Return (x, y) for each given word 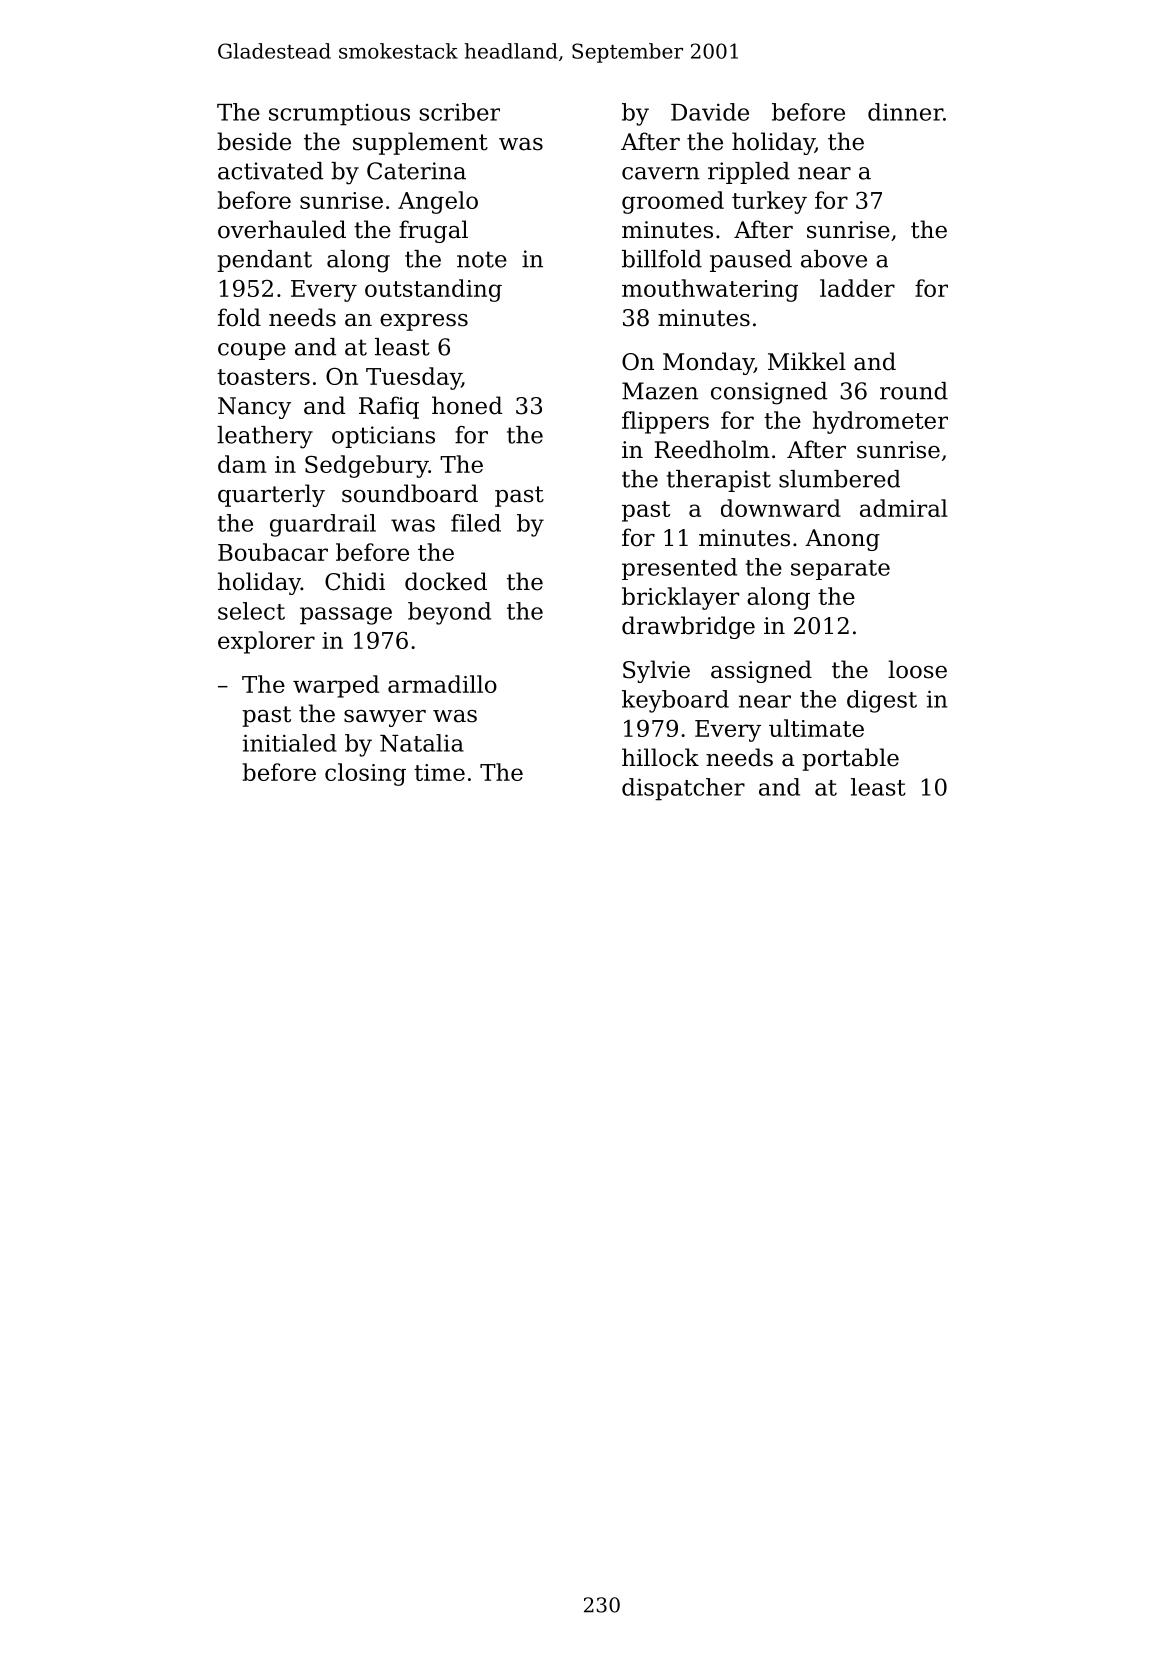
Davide (710, 112)
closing (365, 774)
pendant (264, 261)
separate (840, 570)
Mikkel (807, 361)
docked (446, 581)
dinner (905, 112)
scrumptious (339, 115)
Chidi (355, 581)
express (424, 322)
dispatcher (683, 789)
